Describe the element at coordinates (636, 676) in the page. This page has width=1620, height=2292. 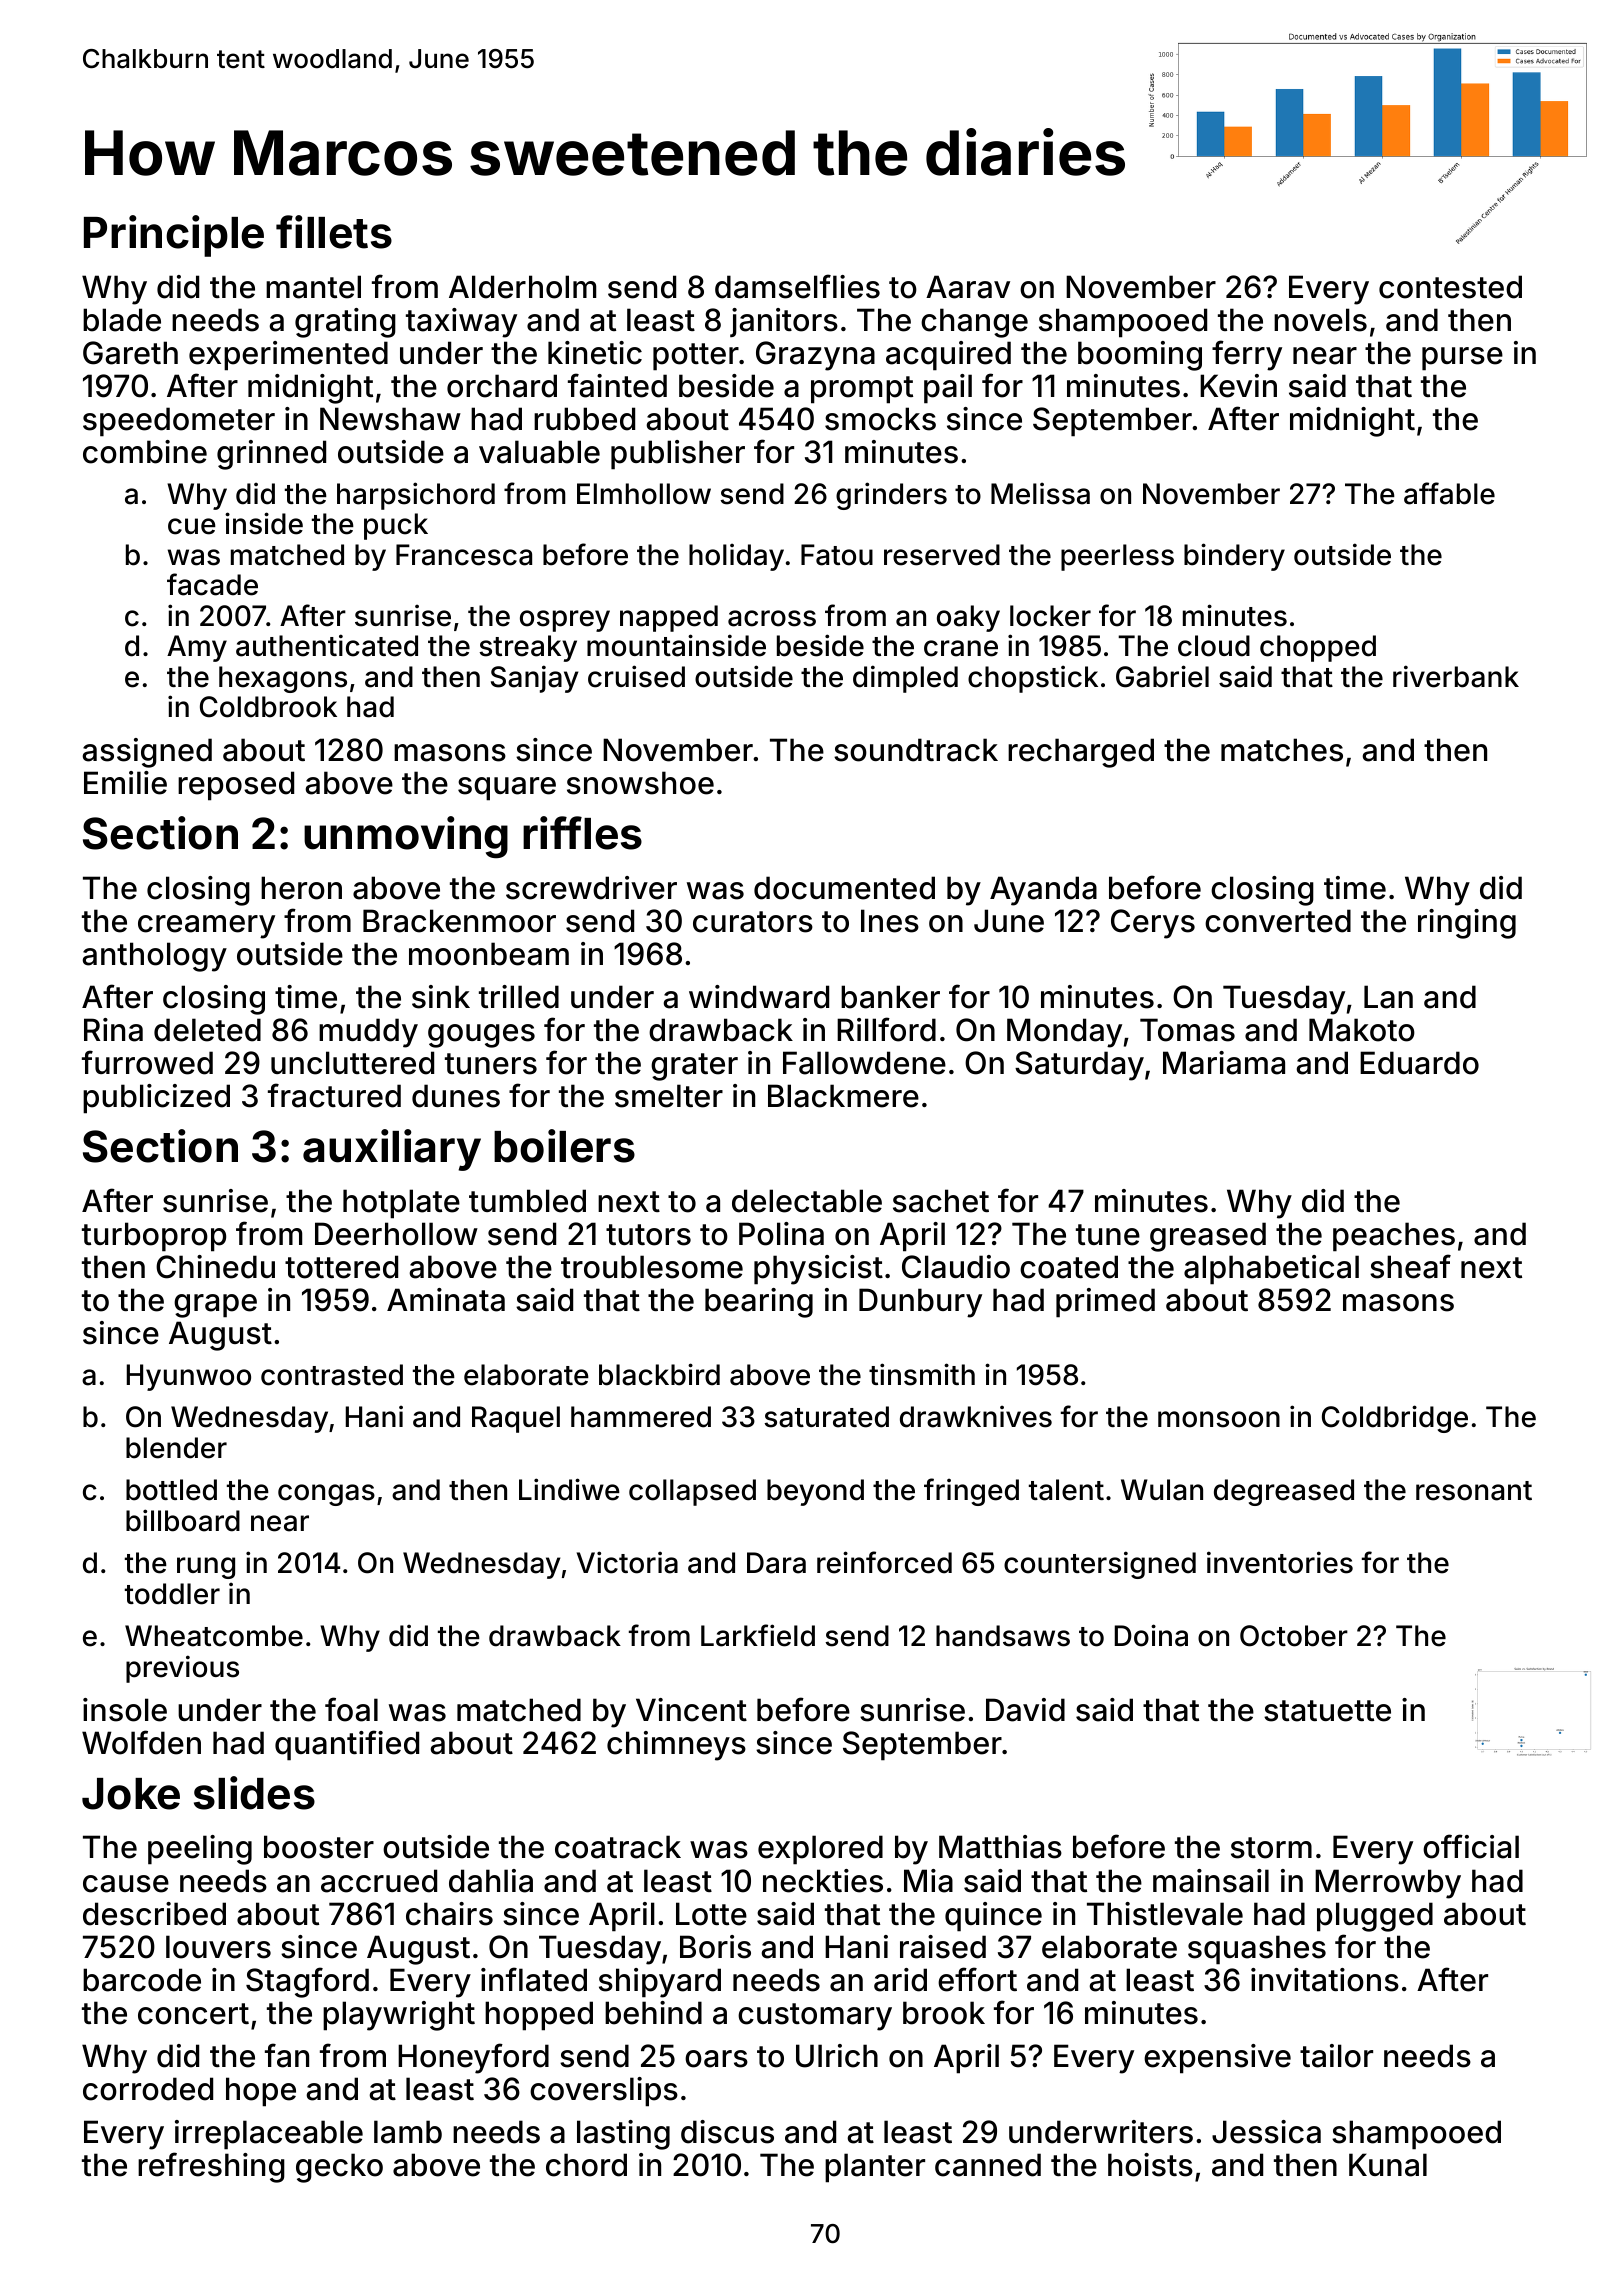
I see `cruised` at that location.
